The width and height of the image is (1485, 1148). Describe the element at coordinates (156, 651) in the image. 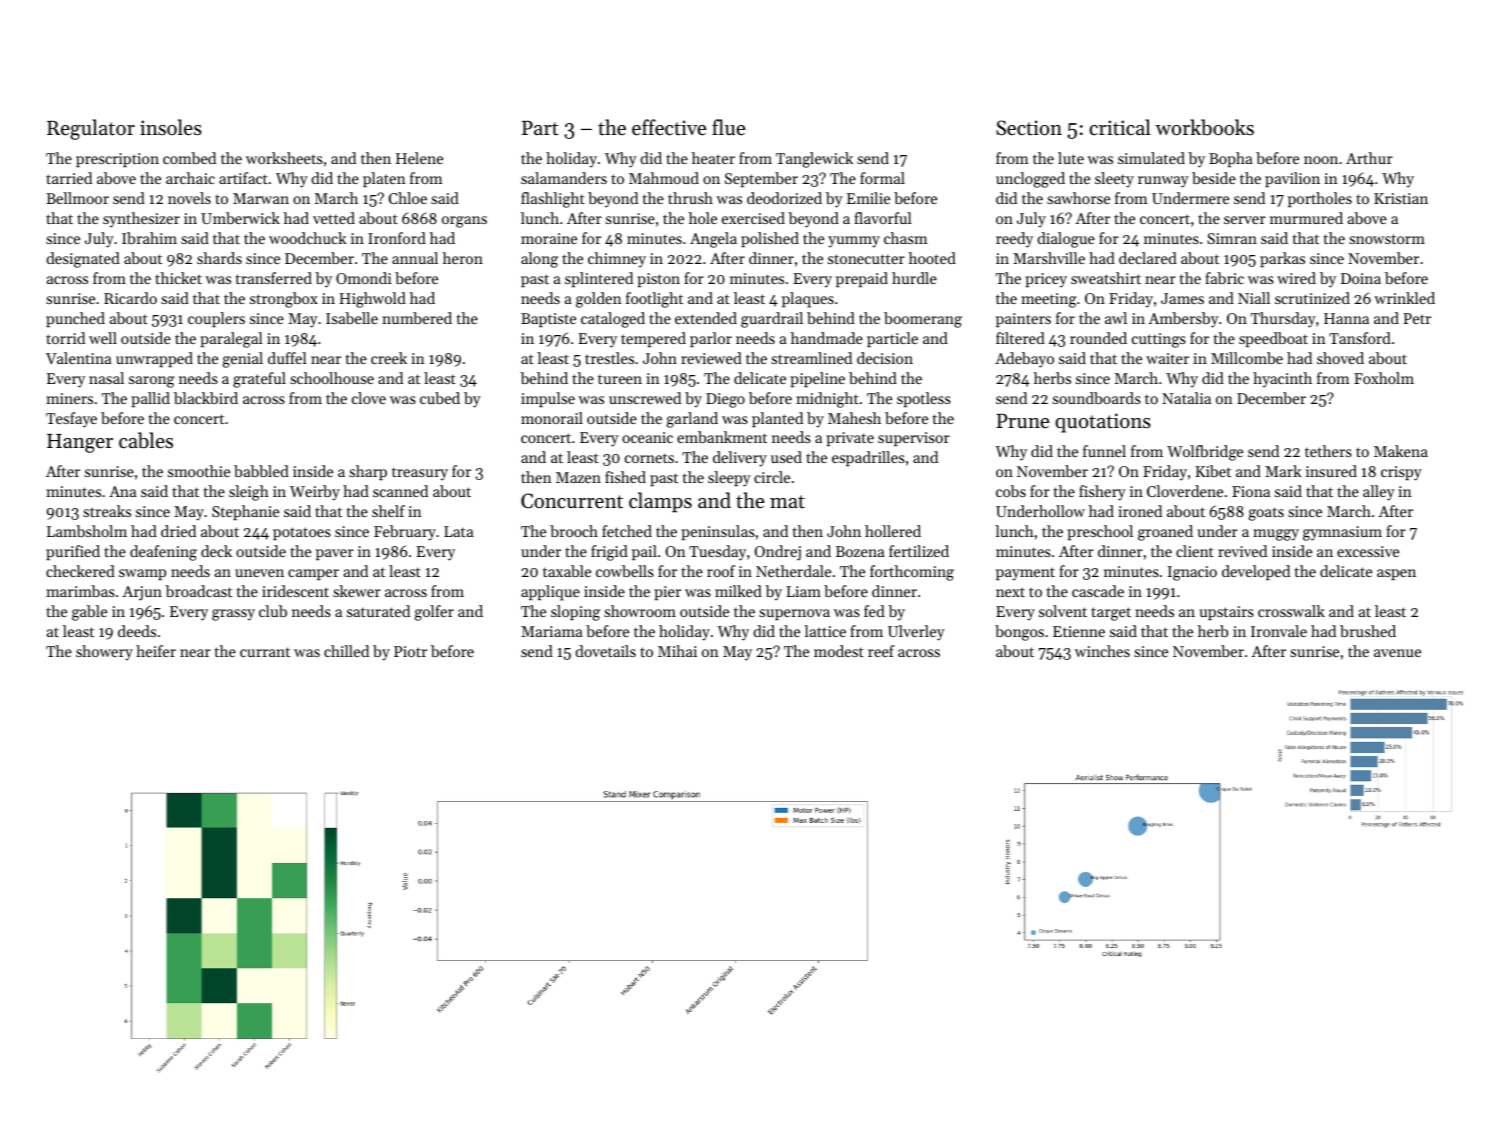

I see `heifer` at that location.
